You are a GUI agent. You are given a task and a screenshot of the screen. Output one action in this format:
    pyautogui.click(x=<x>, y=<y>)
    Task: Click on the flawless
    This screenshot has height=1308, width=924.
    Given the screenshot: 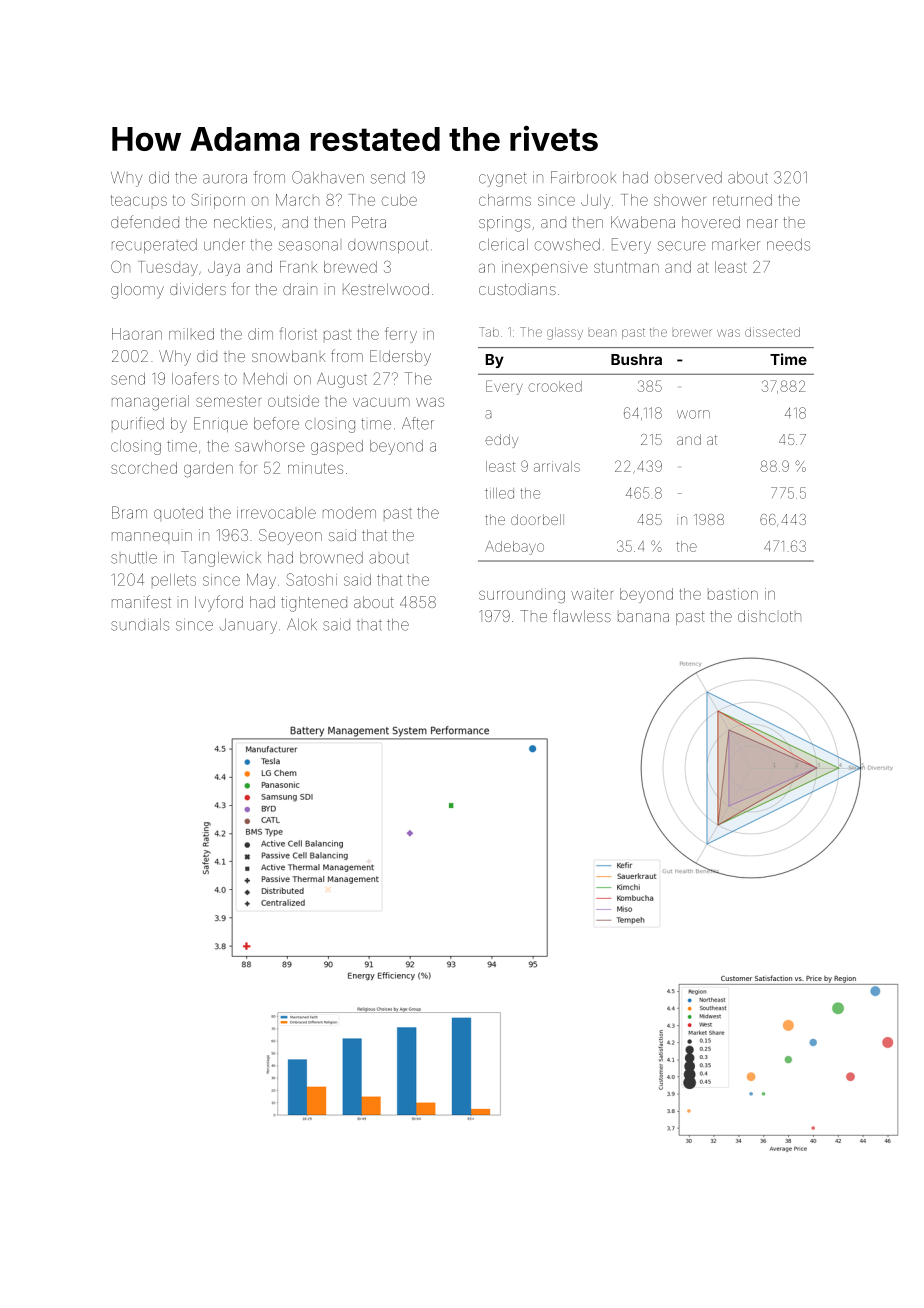 What is the action you would take?
    pyautogui.click(x=582, y=615)
